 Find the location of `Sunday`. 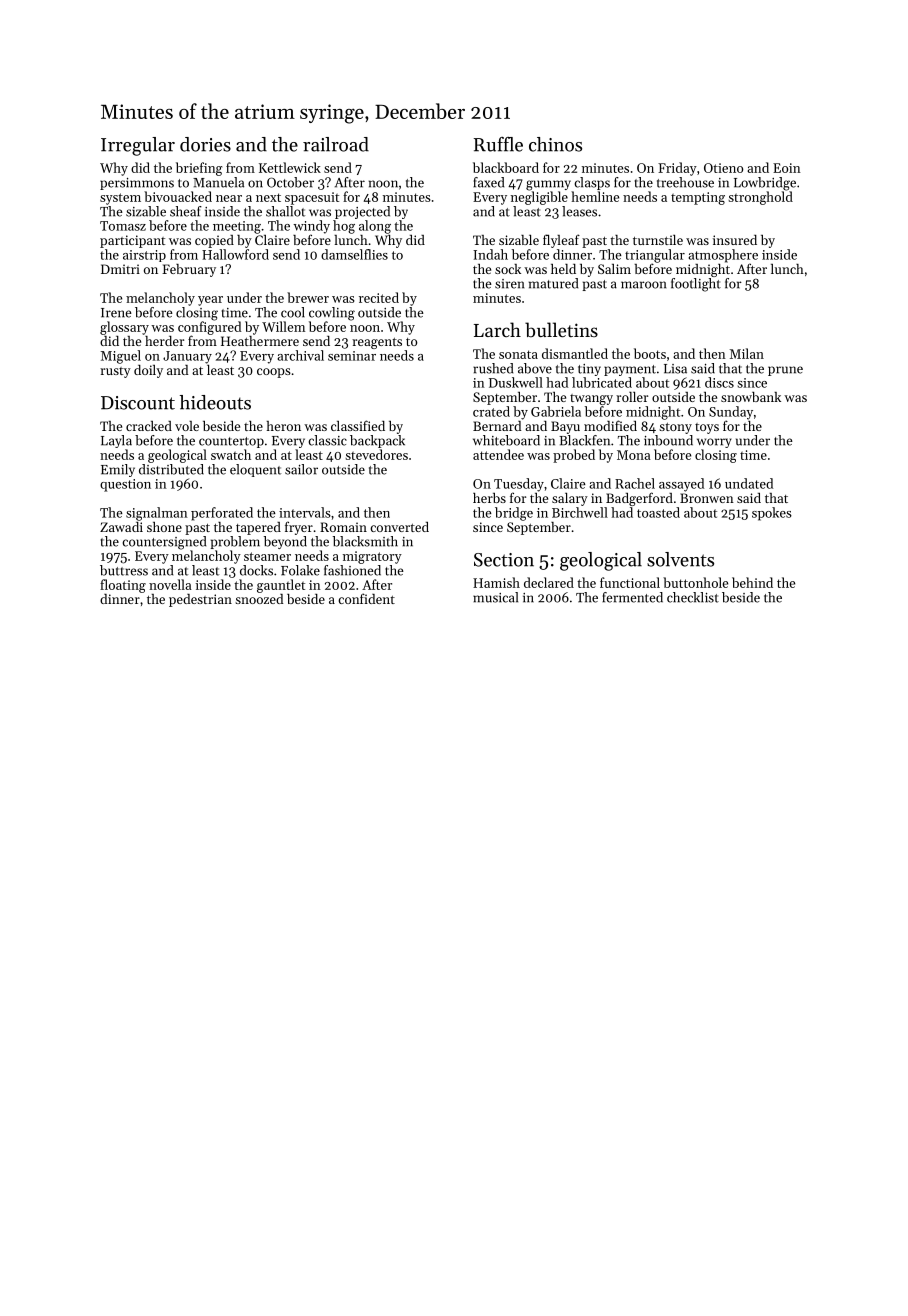

Sunday is located at coordinates (731, 413).
